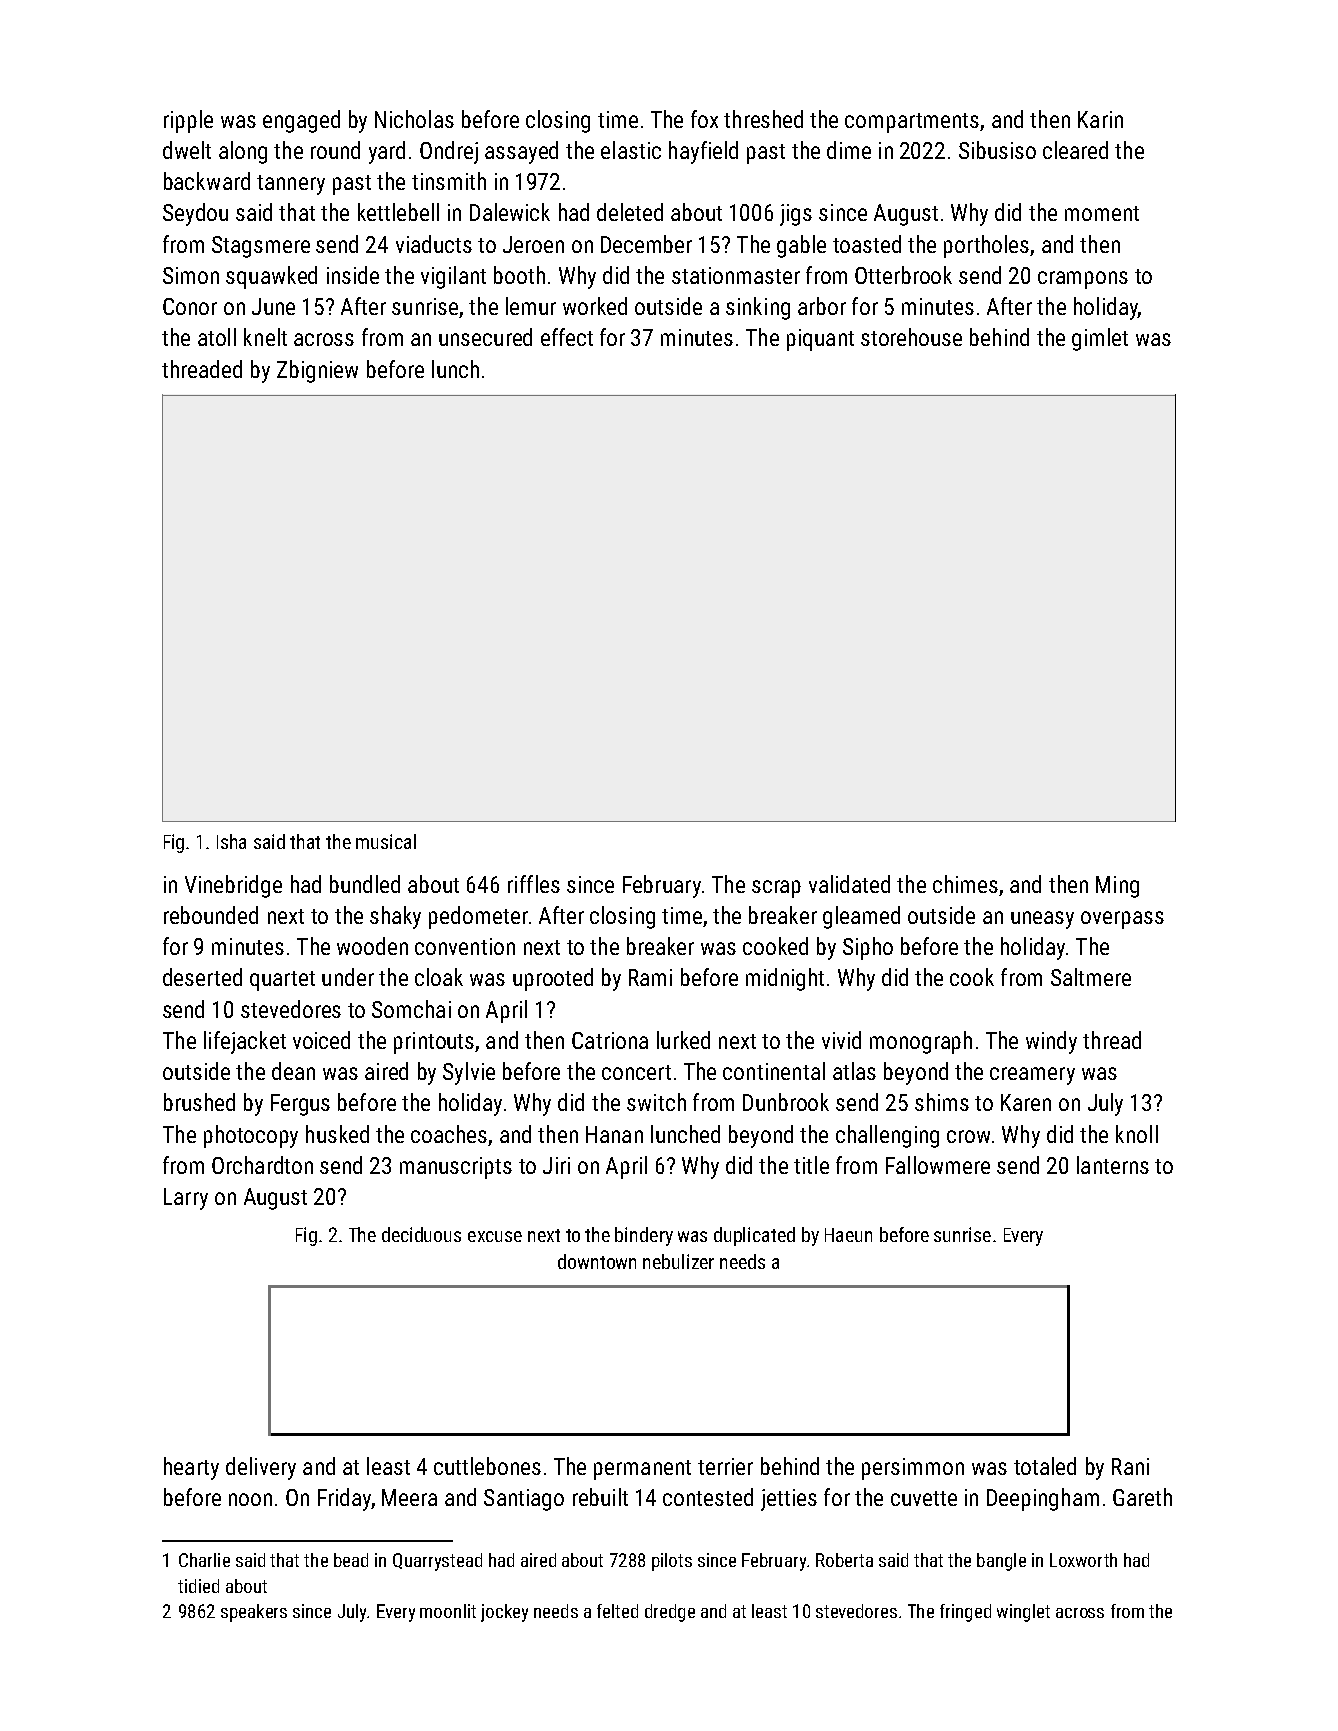 This document has height=1731, width=1338. Describe the element at coordinates (188, 121) in the document. I see `ripple` at that location.
